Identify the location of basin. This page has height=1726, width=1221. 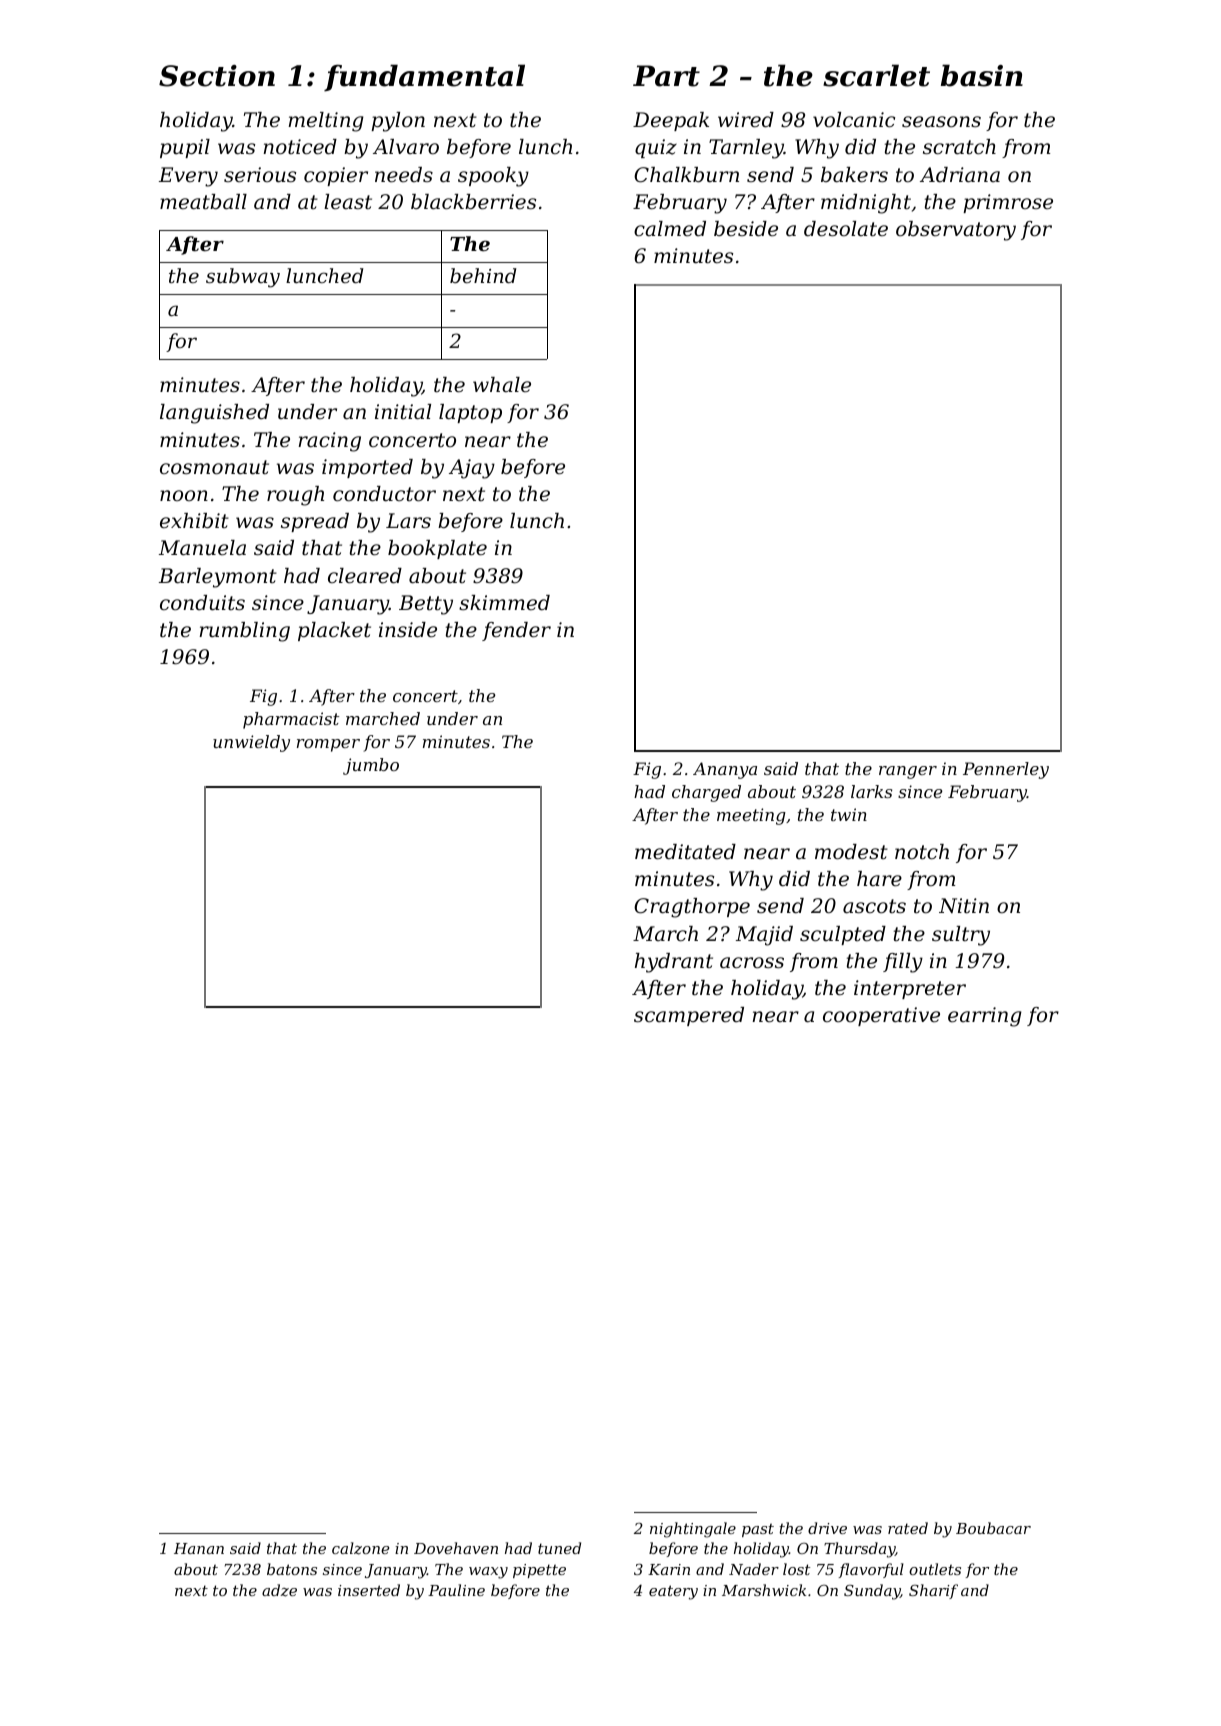
(982, 75).
